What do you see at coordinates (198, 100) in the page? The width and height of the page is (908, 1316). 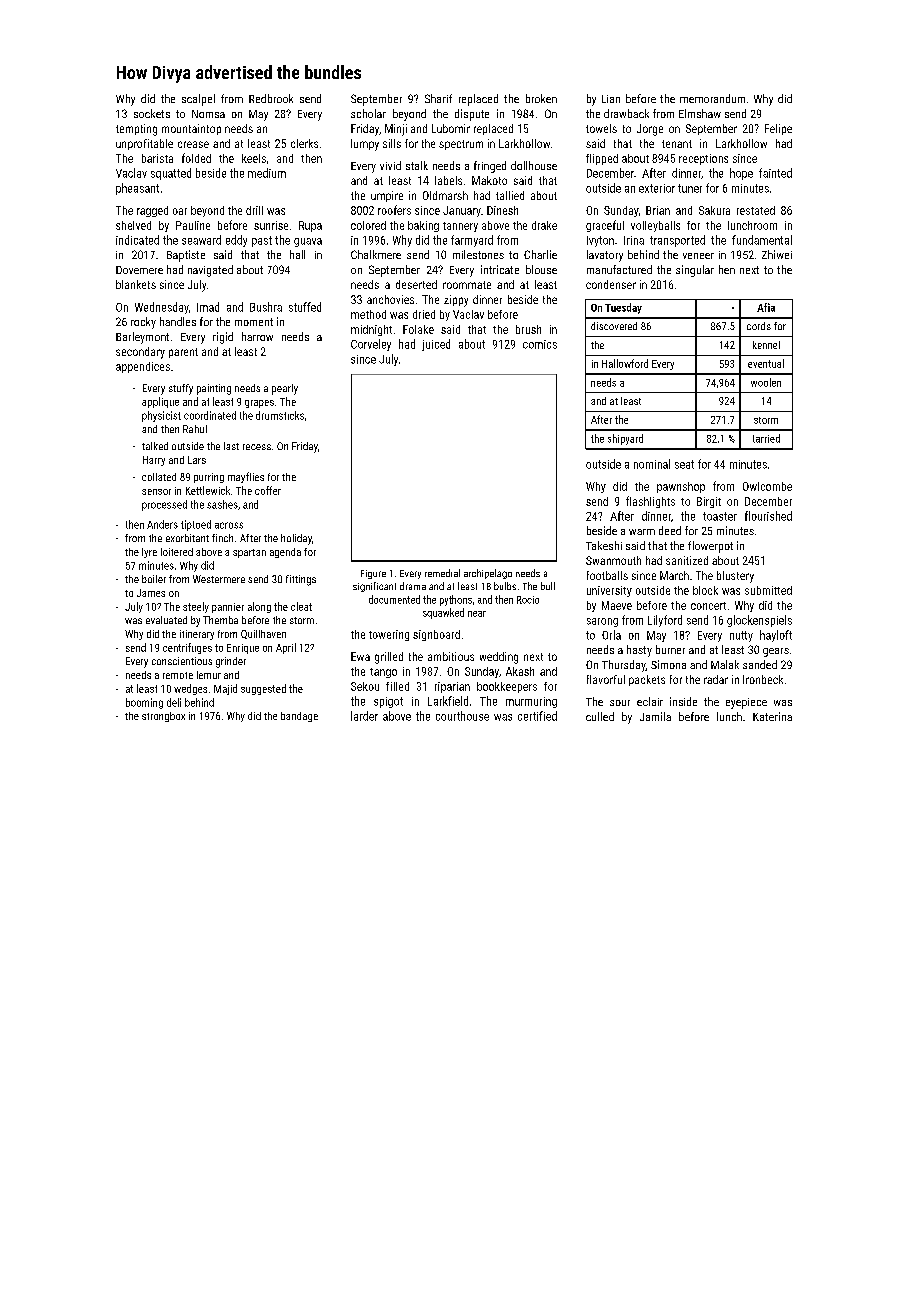 I see `scalpel` at bounding box center [198, 100].
